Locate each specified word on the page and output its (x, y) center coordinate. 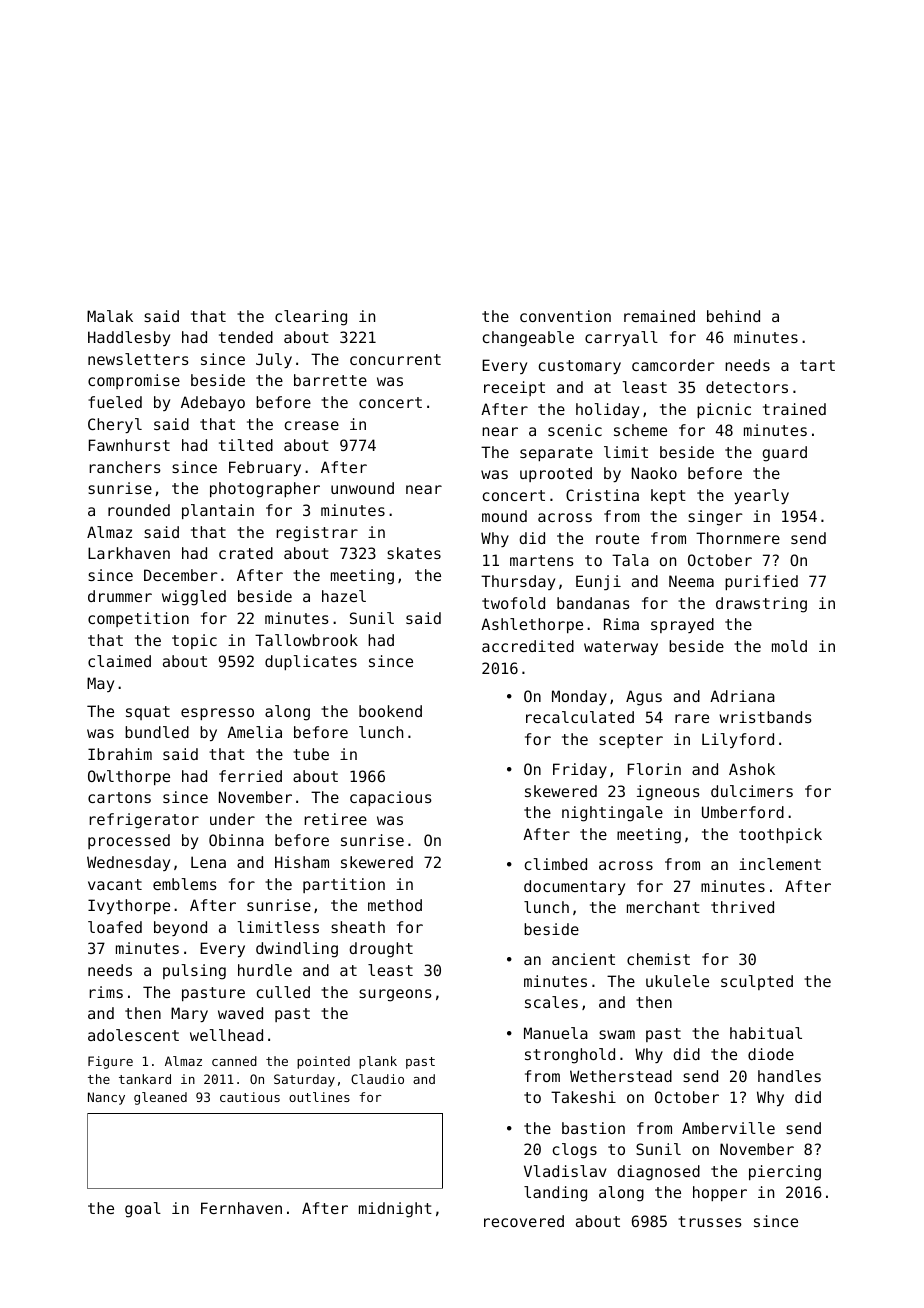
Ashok (752, 769)
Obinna (236, 840)
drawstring (761, 605)
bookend (390, 711)
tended (246, 337)
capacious (391, 798)
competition (138, 619)
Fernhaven (241, 1208)
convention (565, 316)
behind (733, 316)
